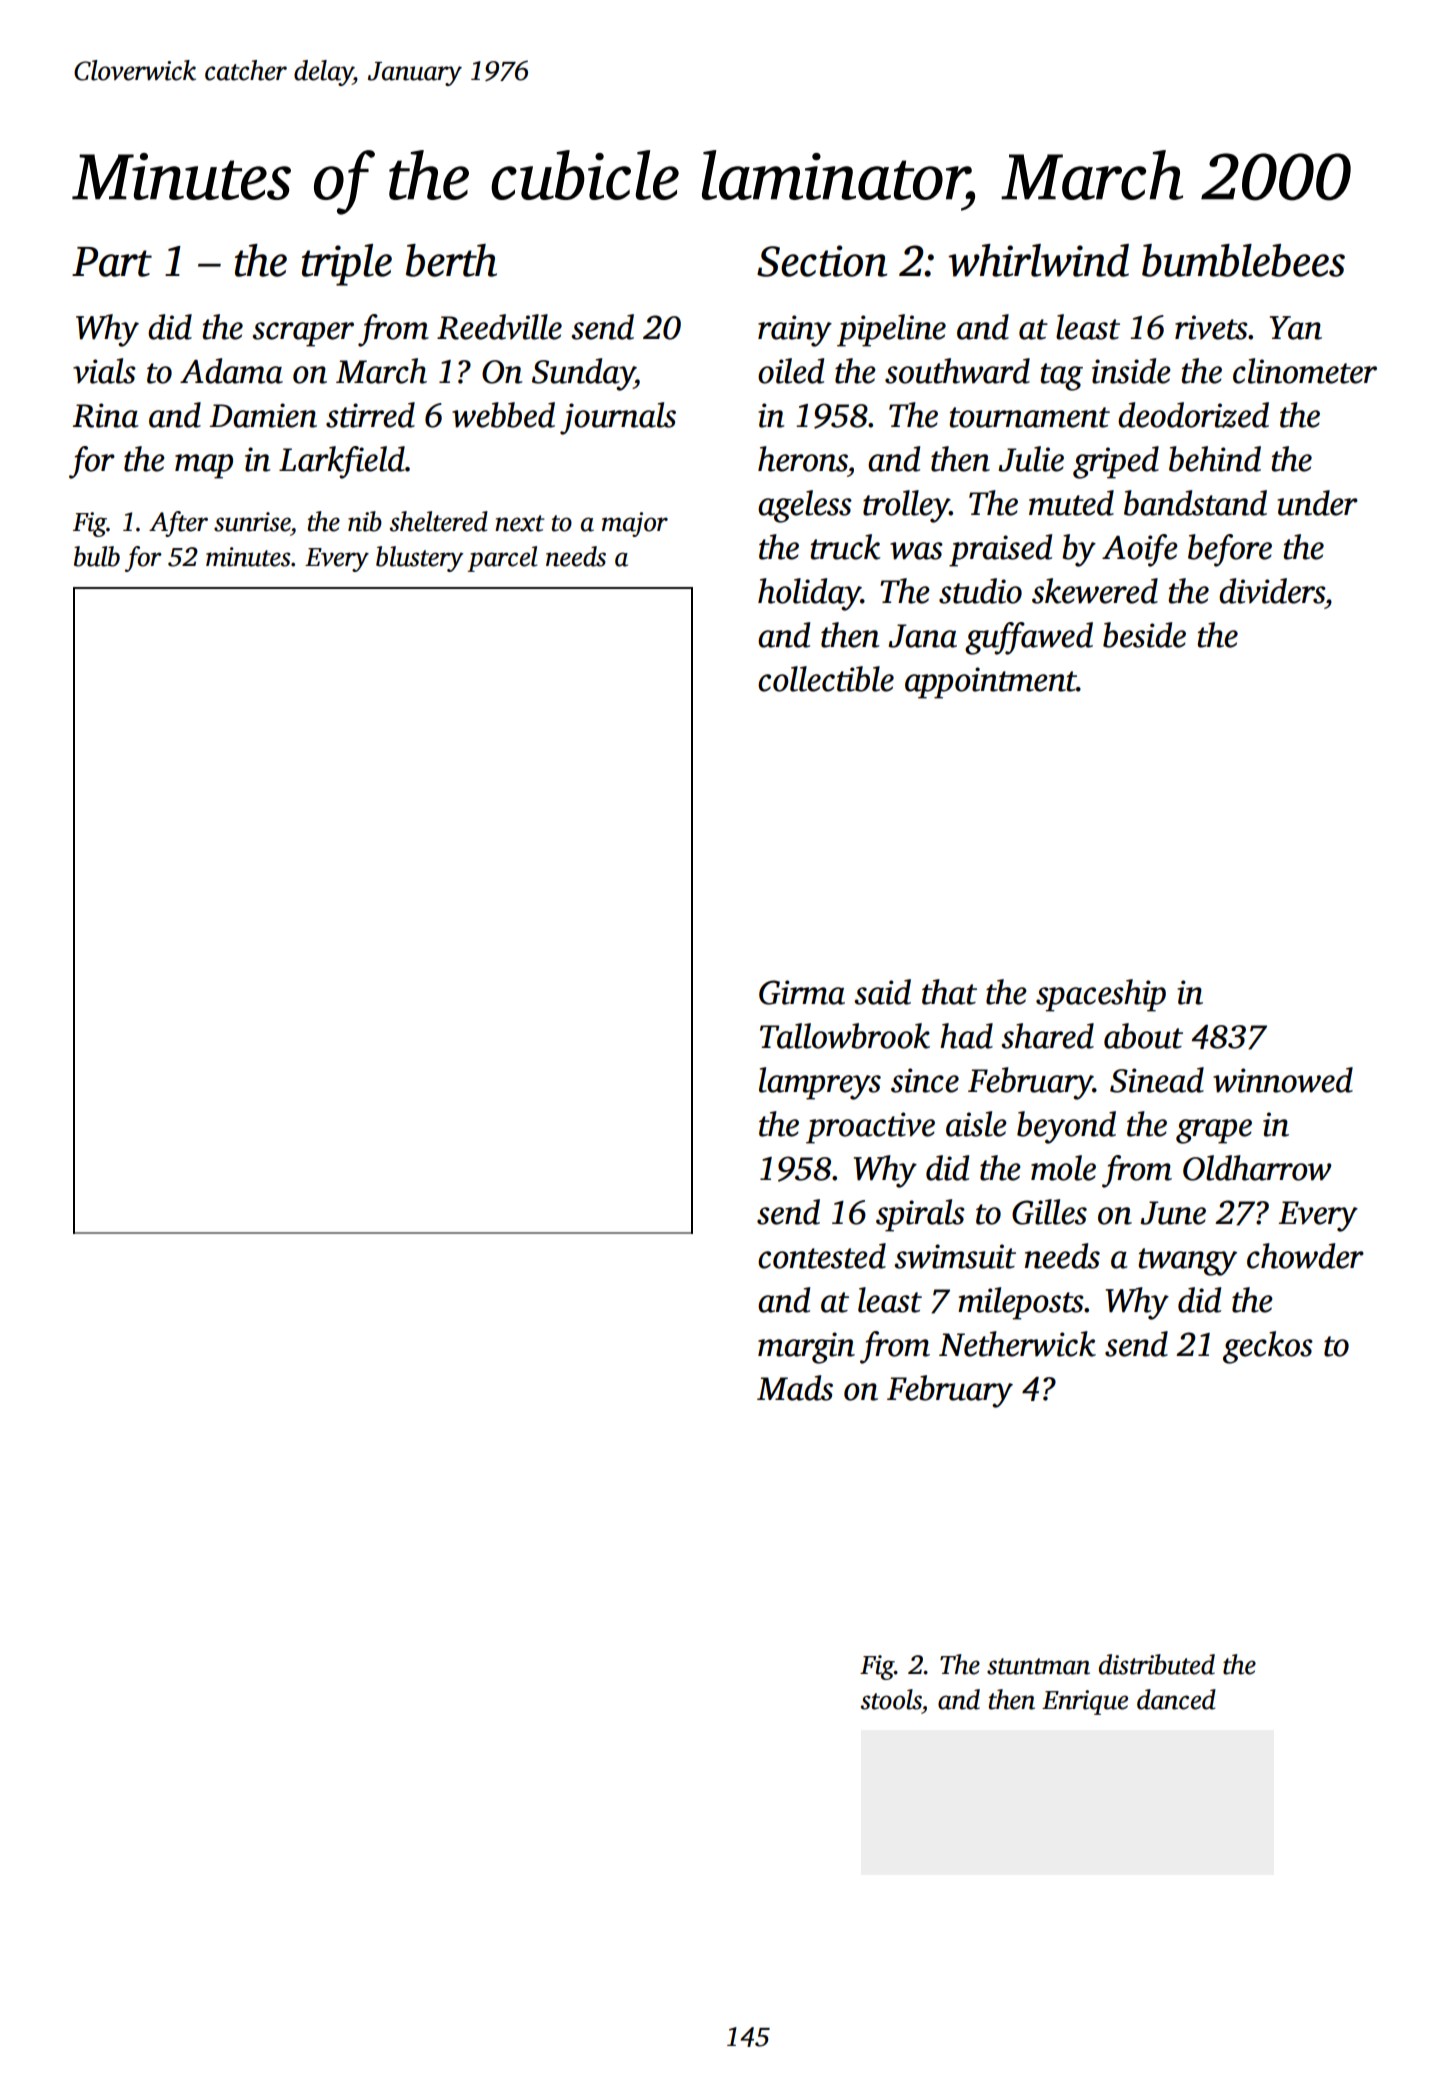 The width and height of the screenshot is (1450, 2100). I want to click on Mads, so click(795, 1388).
